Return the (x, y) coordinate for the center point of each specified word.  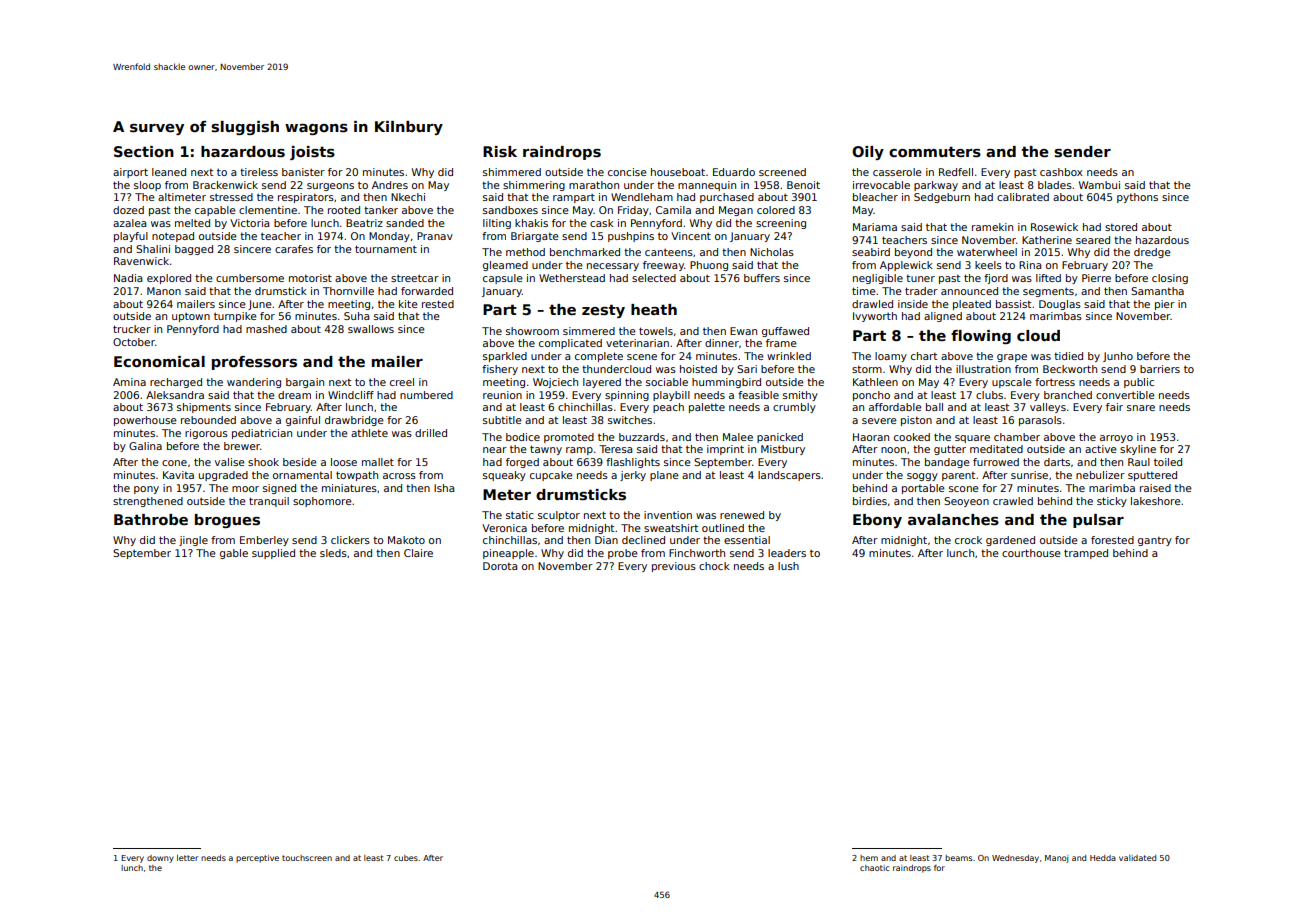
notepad (173, 237)
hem (869, 858)
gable (234, 554)
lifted (1048, 278)
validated (1137, 858)
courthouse (1031, 553)
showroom (532, 331)
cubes (406, 858)
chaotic (874, 868)
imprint (725, 450)
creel (402, 382)
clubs (989, 395)
